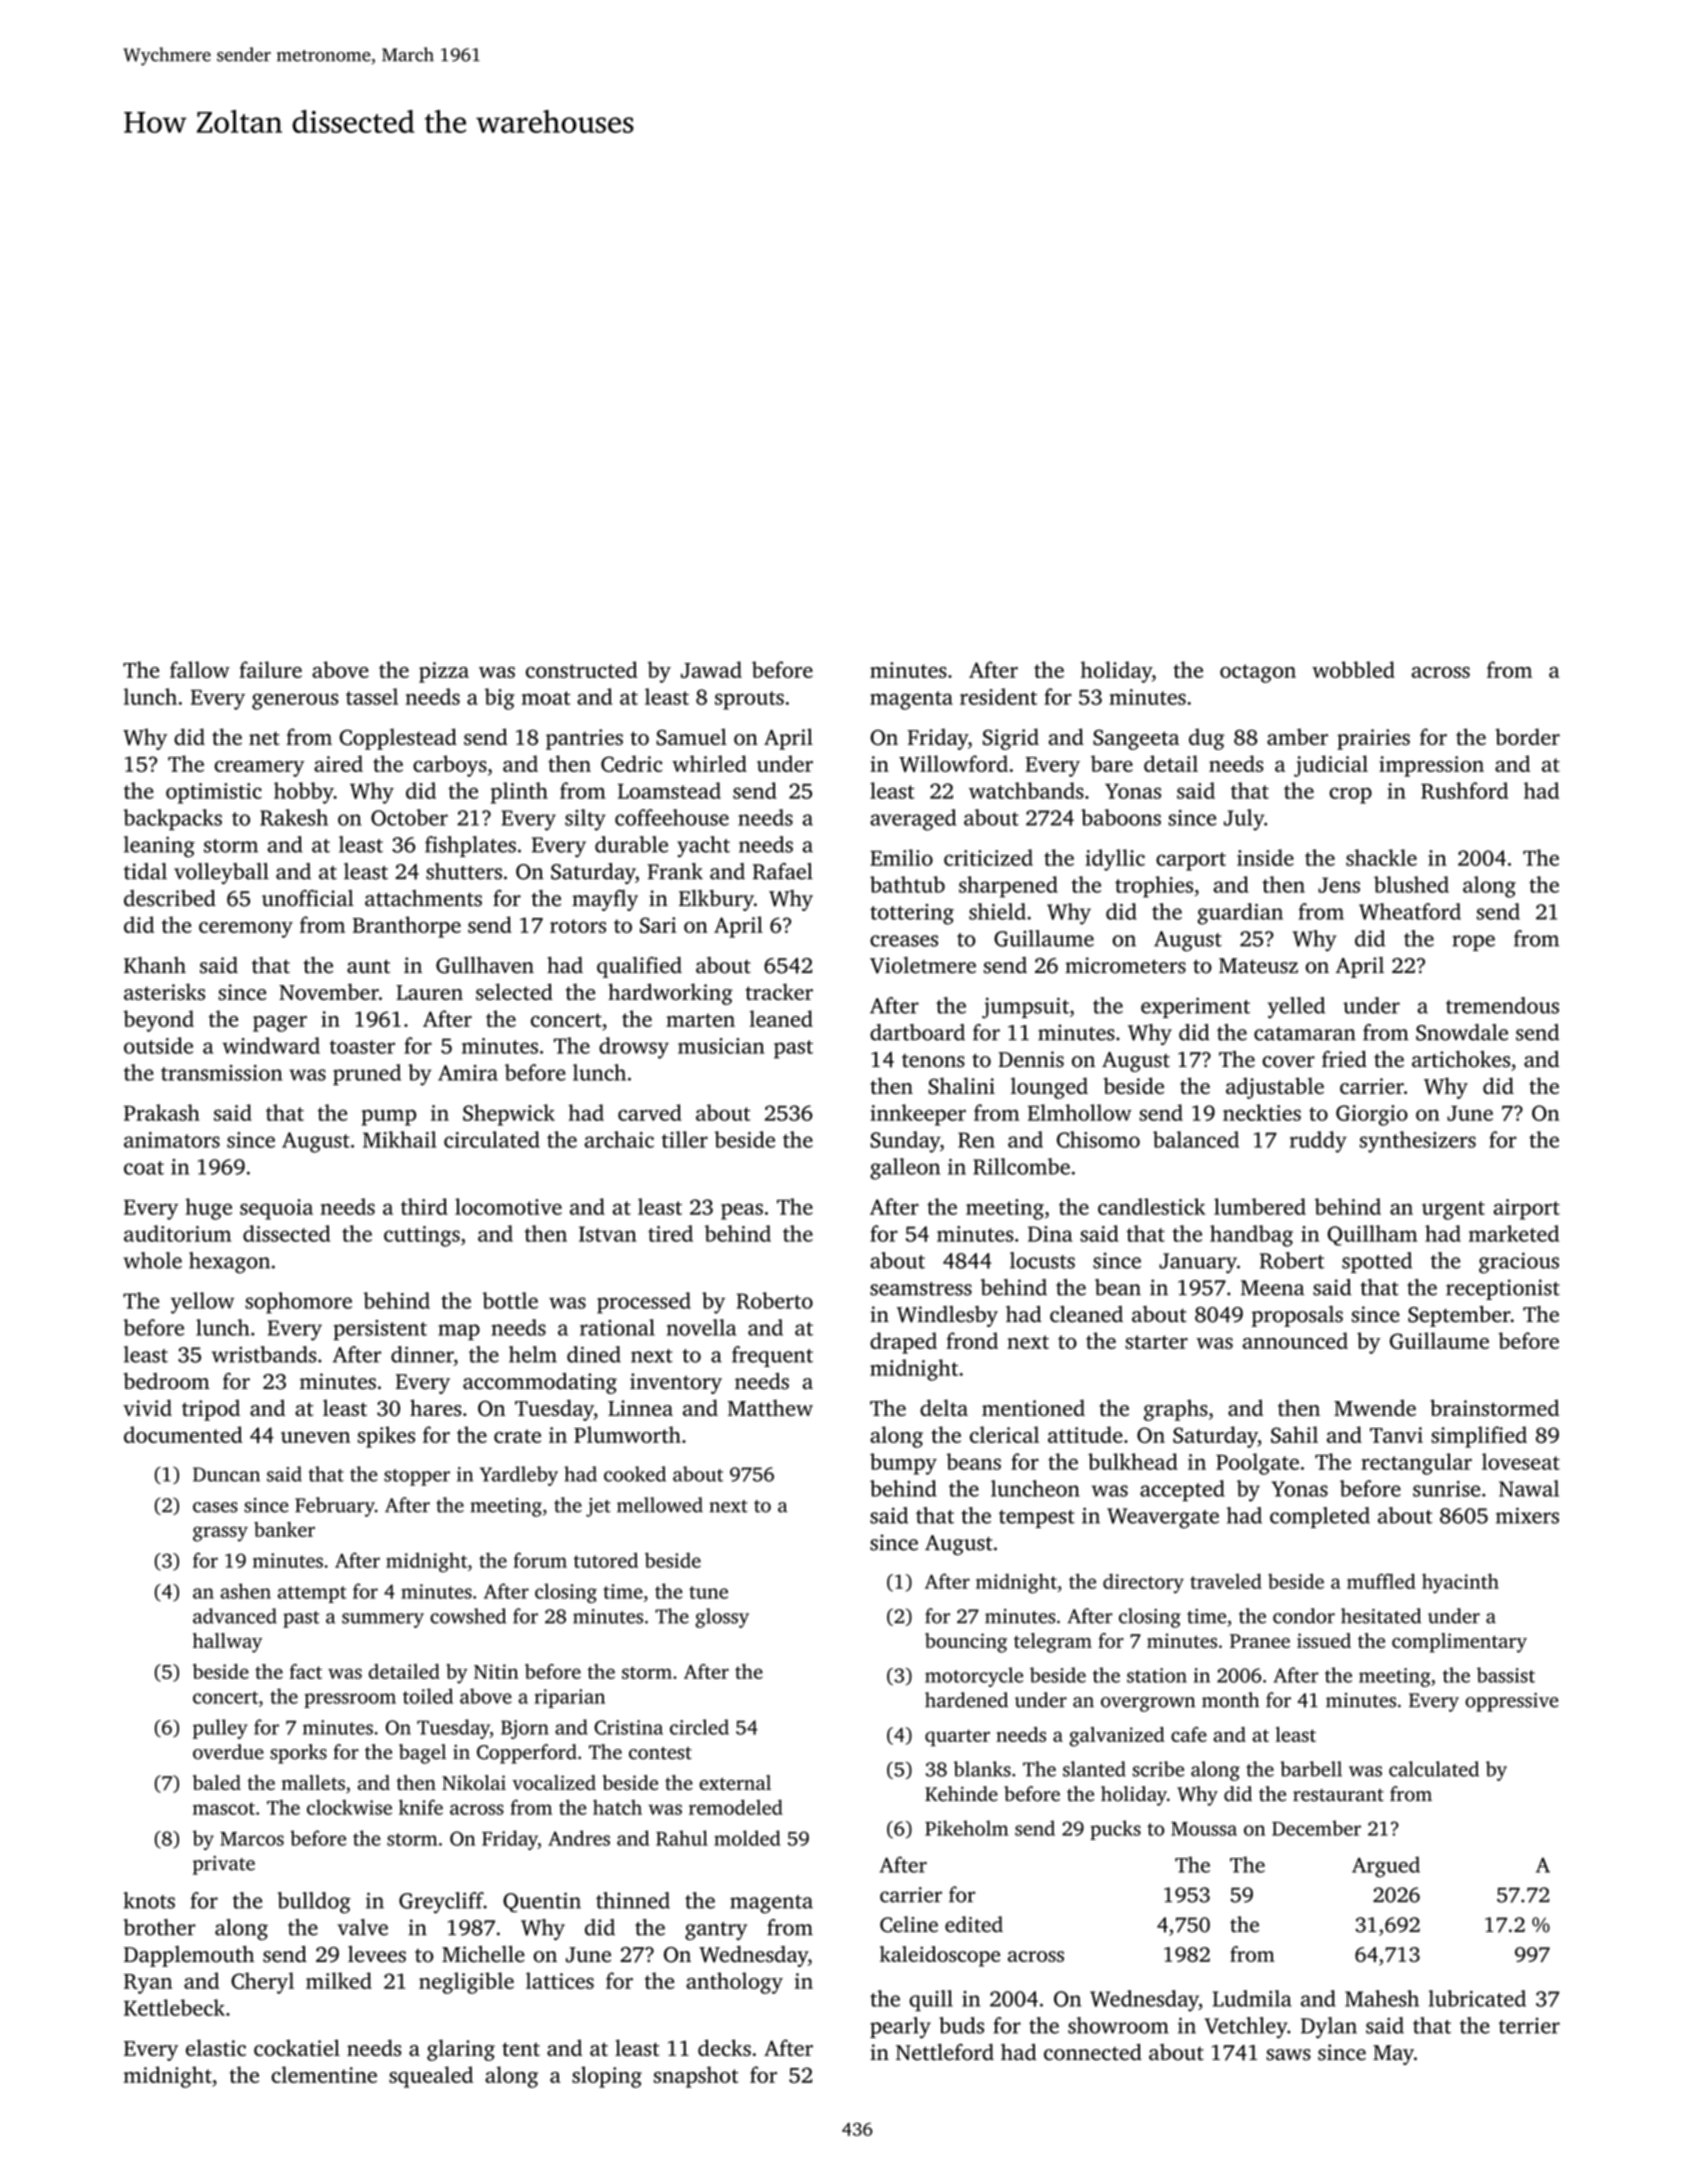 The width and height of the image is (1683, 2178). What do you see at coordinates (525, 1729) in the image?
I see `Bjorn` at bounding box center [525, 1729].
